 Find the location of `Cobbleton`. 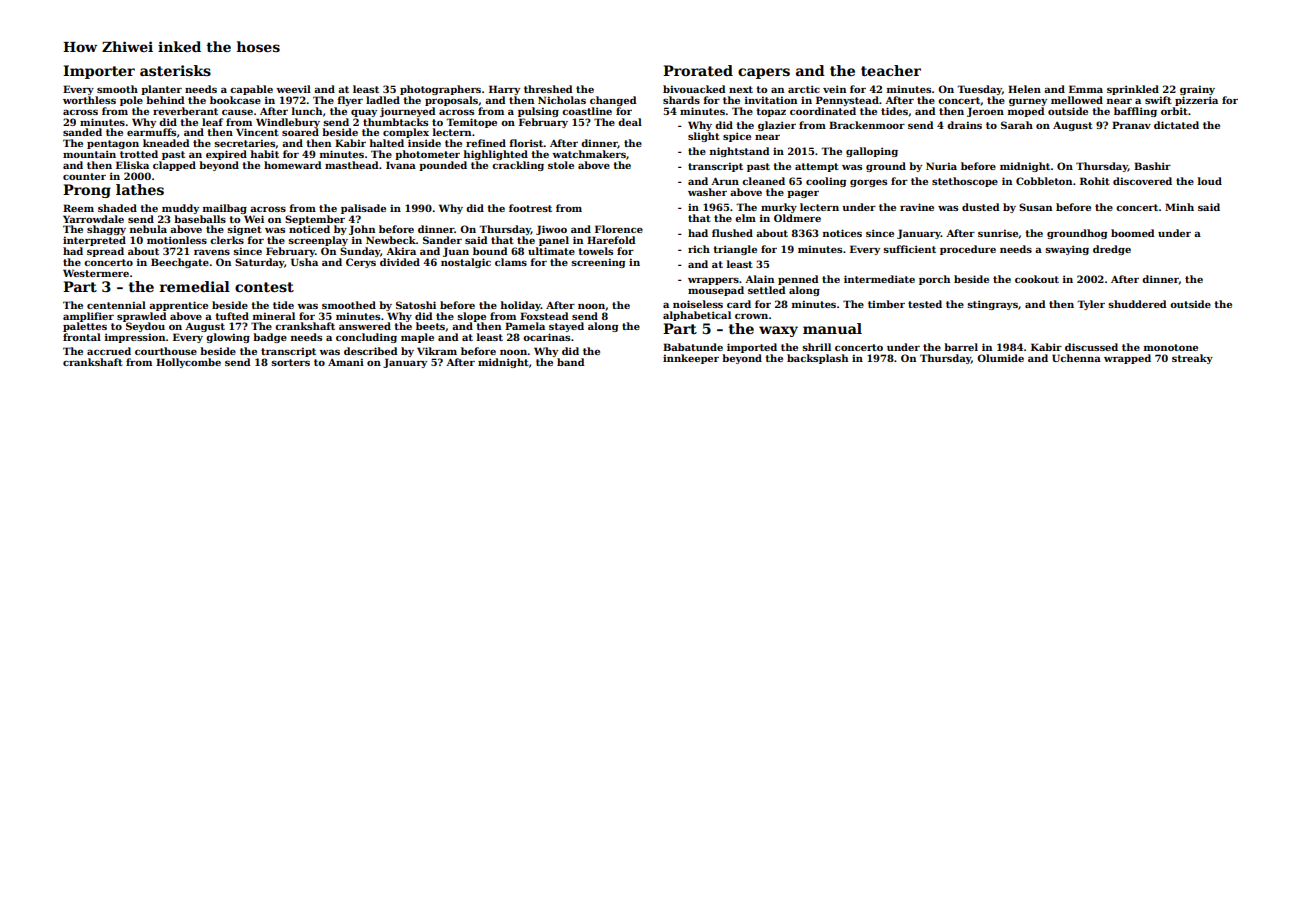

Cobbleton is located at coordinates (1044, 181).
